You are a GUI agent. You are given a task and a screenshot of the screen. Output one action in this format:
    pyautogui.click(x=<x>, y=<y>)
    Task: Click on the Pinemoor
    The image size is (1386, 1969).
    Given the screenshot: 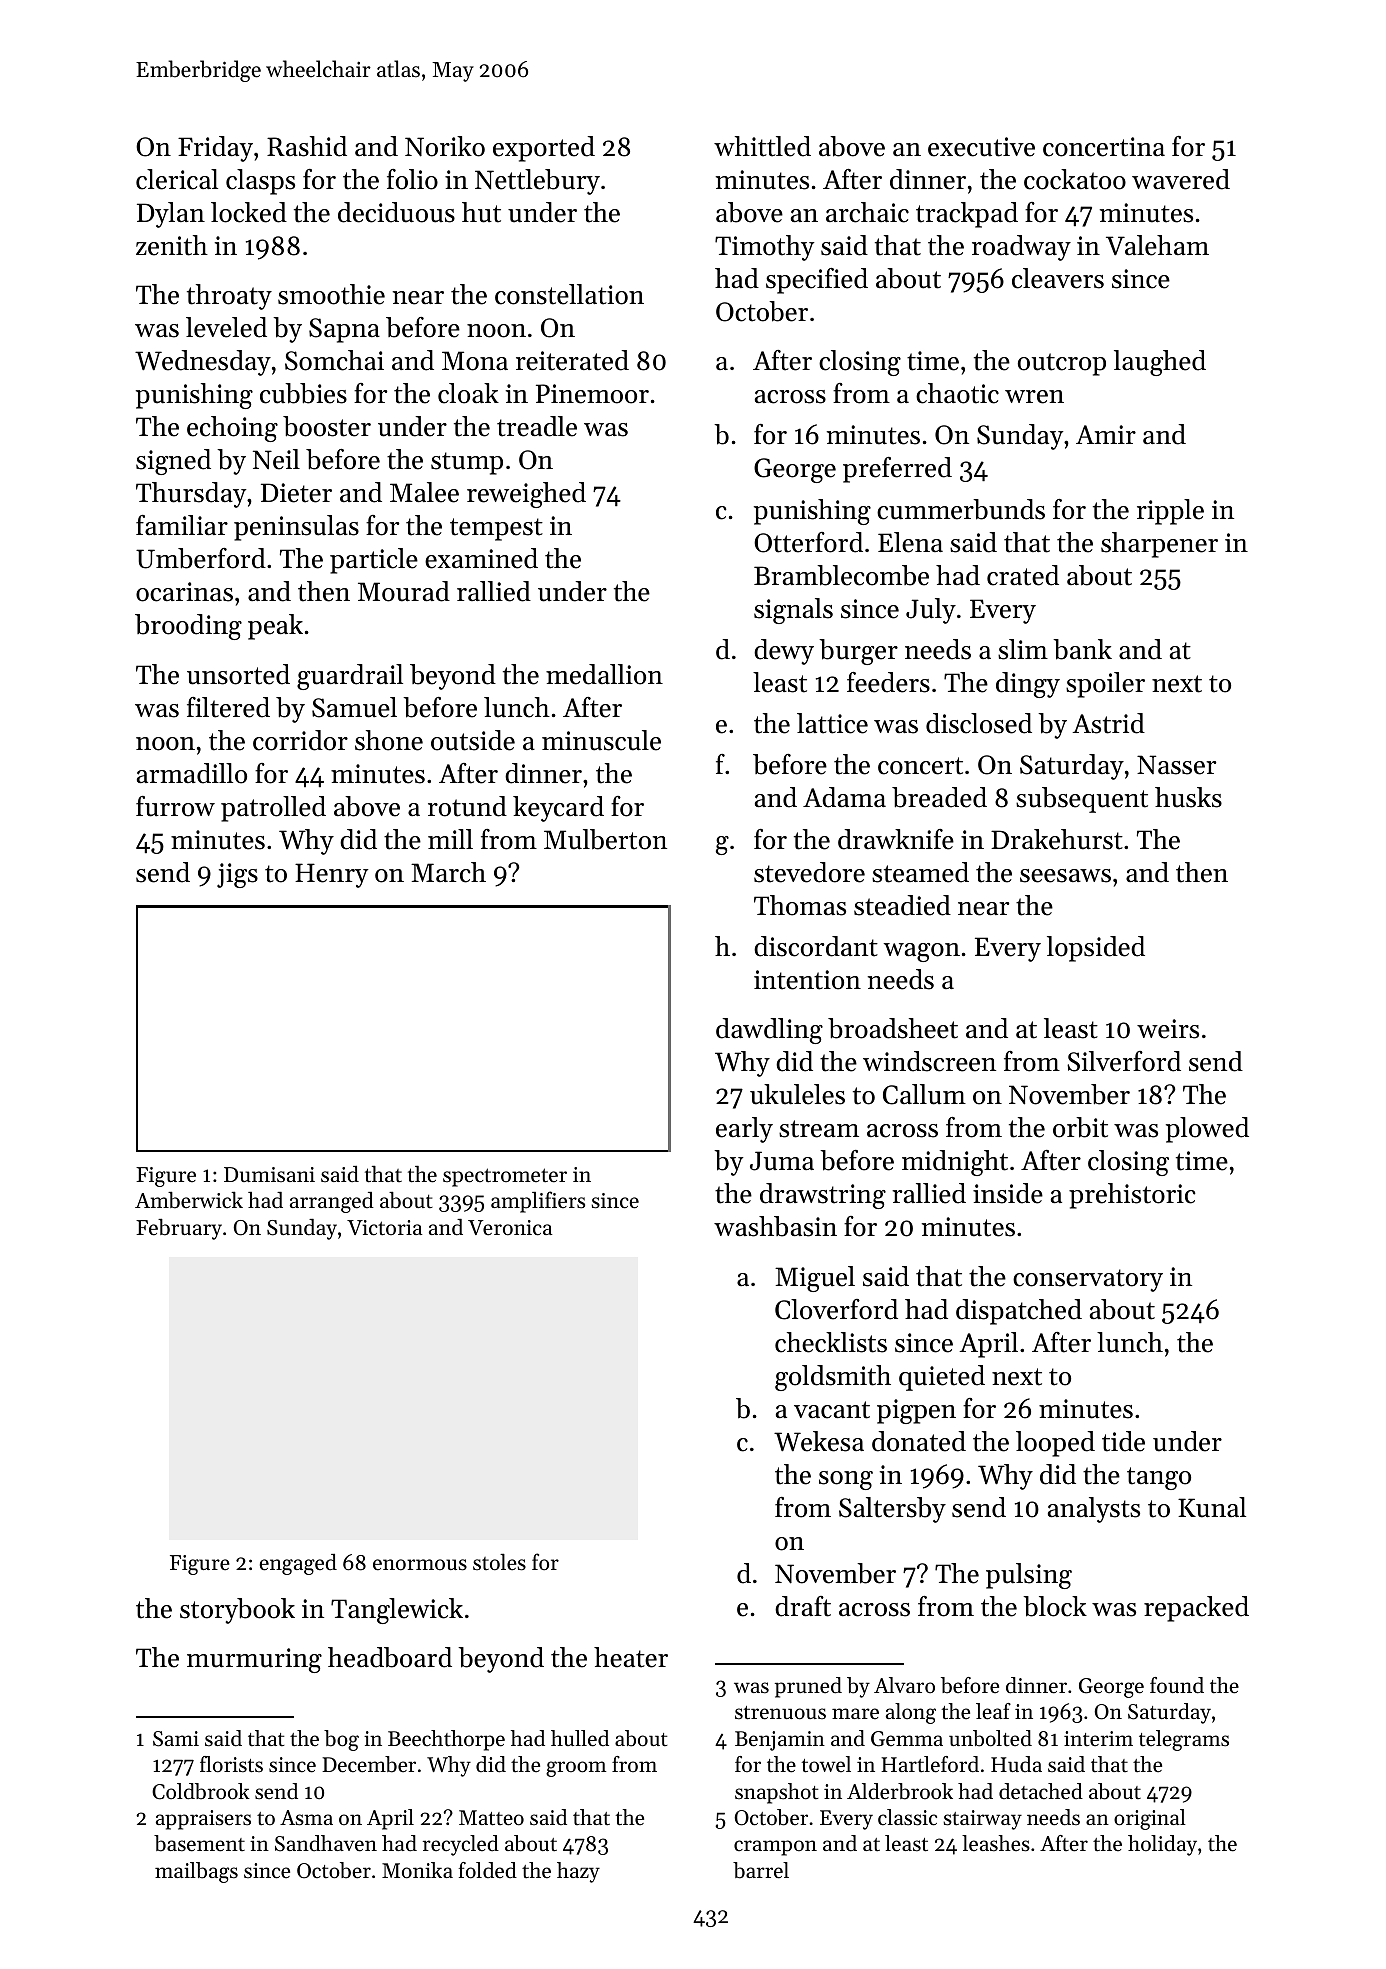 What is the action you would take?
    pyautogui.click(x=592, y=394)
